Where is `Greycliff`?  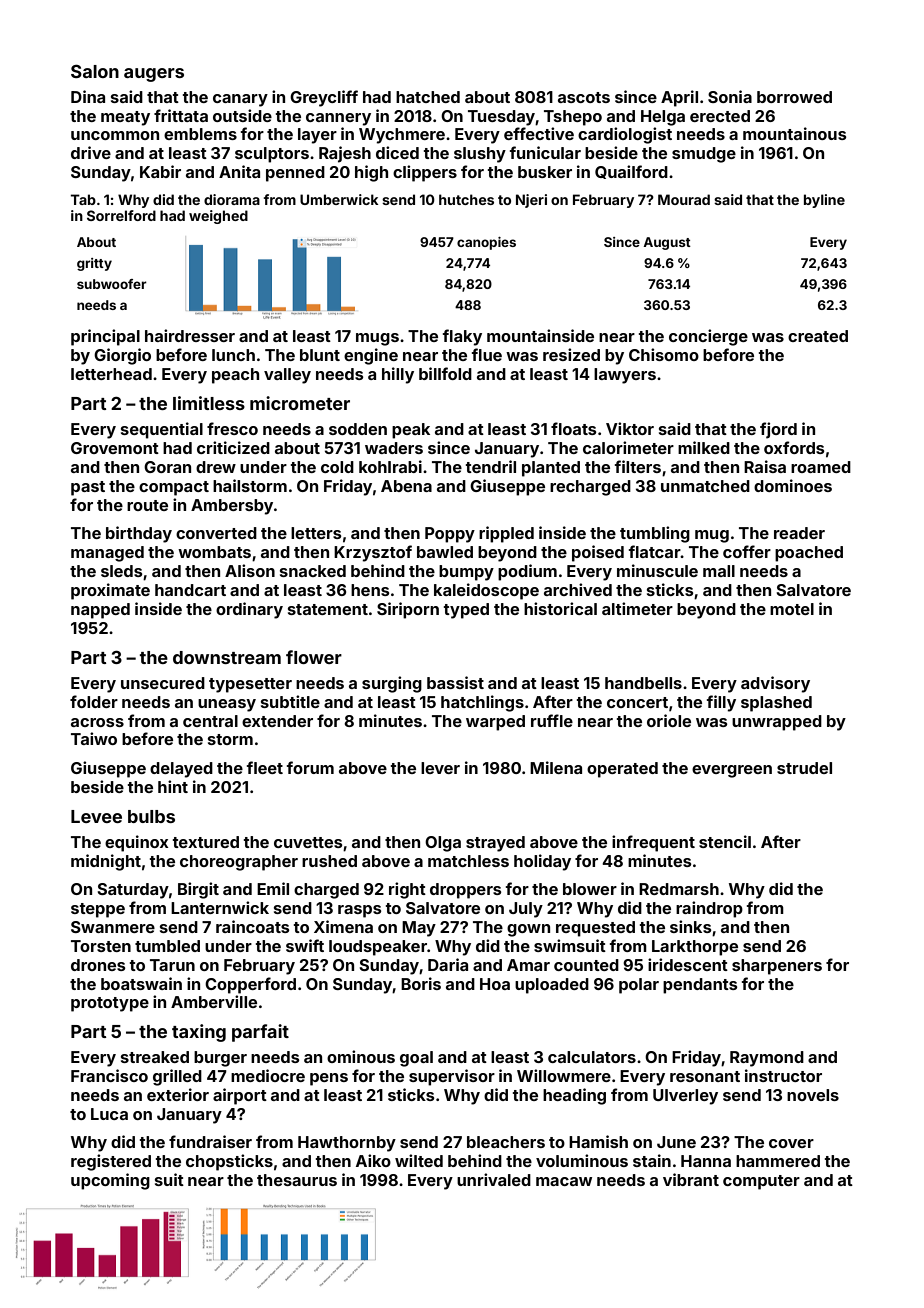 Greycliff is located at coordinates (324, 98).
